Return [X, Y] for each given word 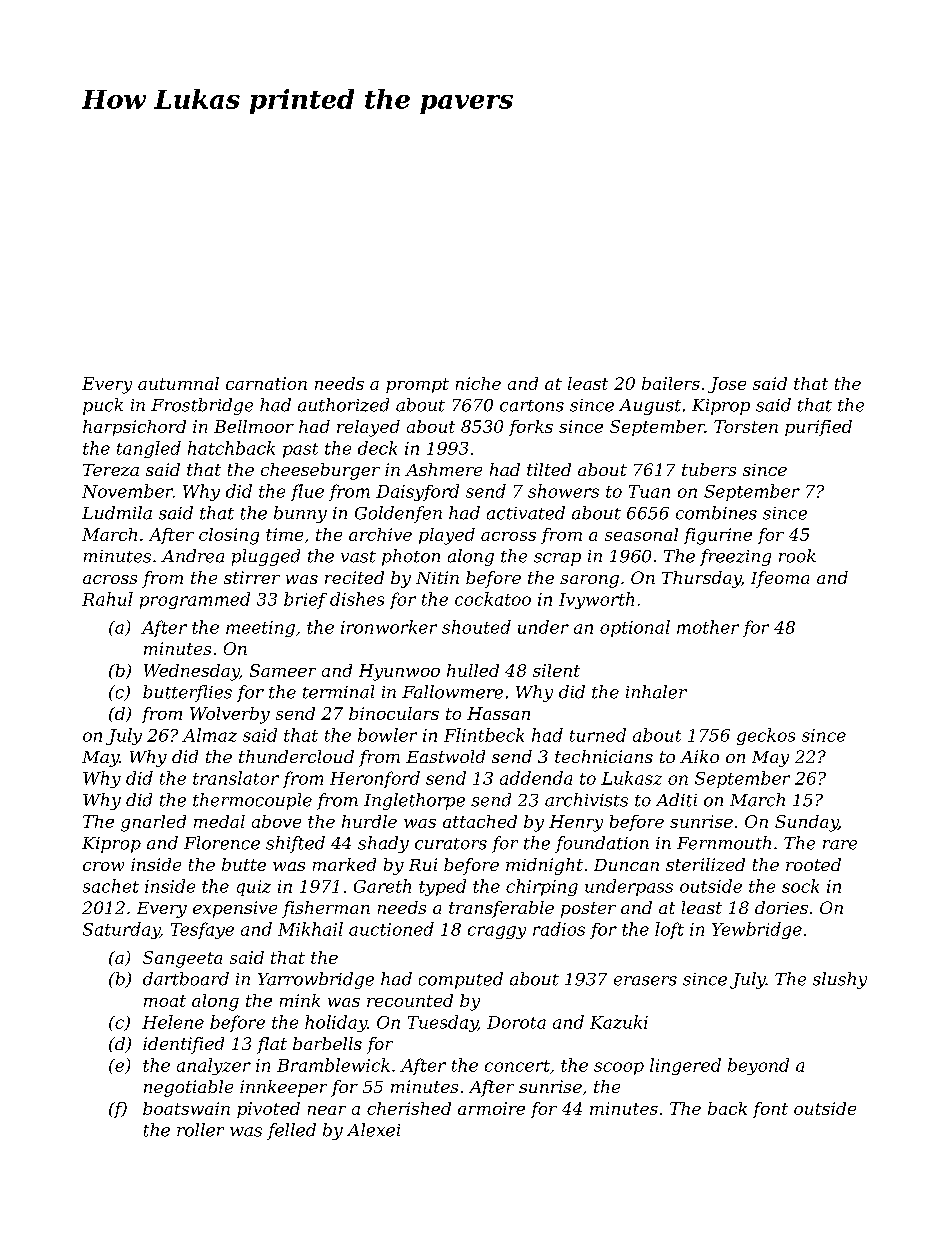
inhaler [656, 692]
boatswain [186, 1108]
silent [556, 670]
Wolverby [230, 715]
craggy [497, 932]
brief [305, 600]
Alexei [373, 1130]
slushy [840, 980]
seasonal [641, 534]
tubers [709, 469]
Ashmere [443, 469]
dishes [357, 599]
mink [300, 1000]
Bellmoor [254, 426]
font [770, 1110]
